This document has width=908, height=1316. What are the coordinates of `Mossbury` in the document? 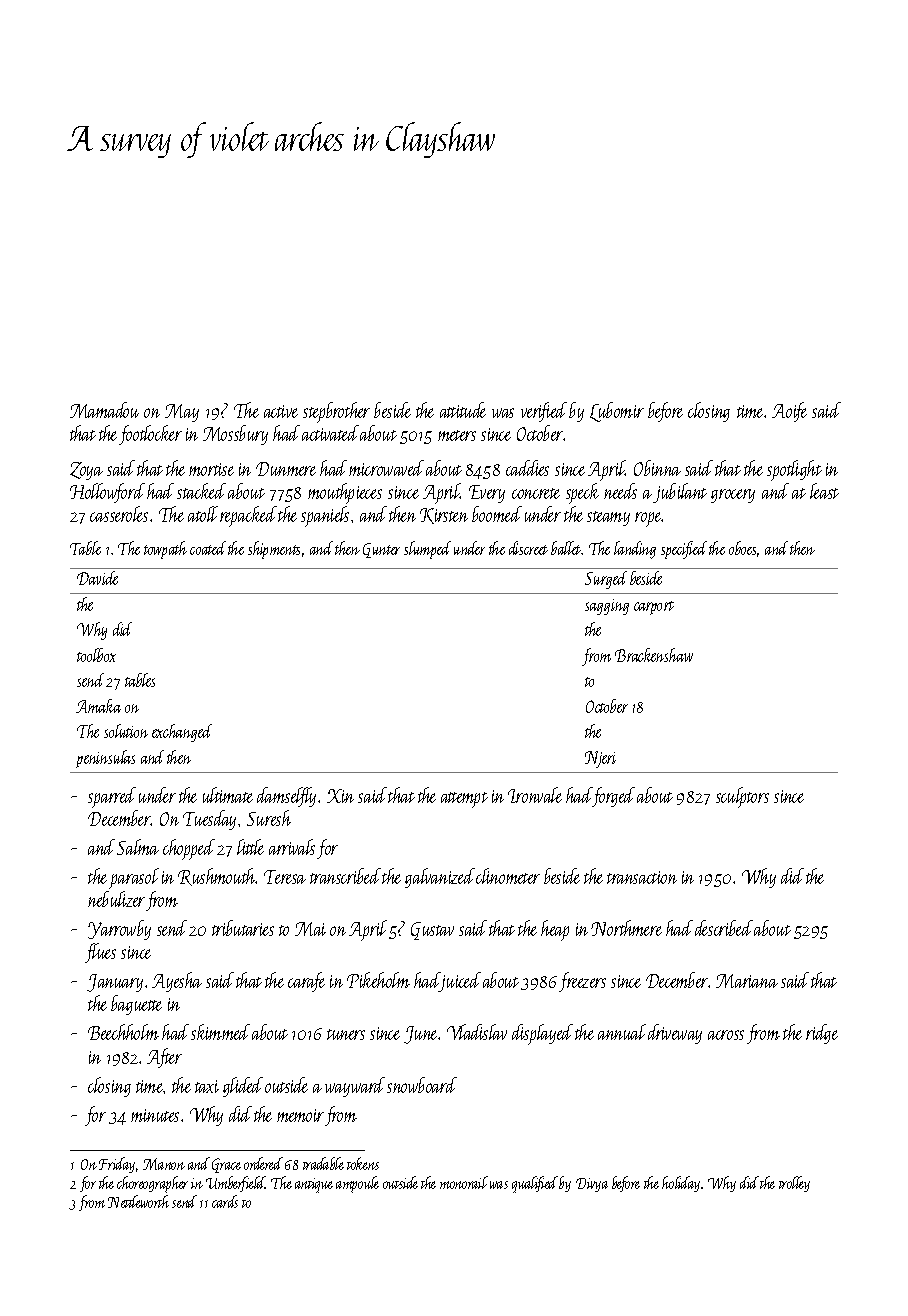 It's located at (235, 435).
